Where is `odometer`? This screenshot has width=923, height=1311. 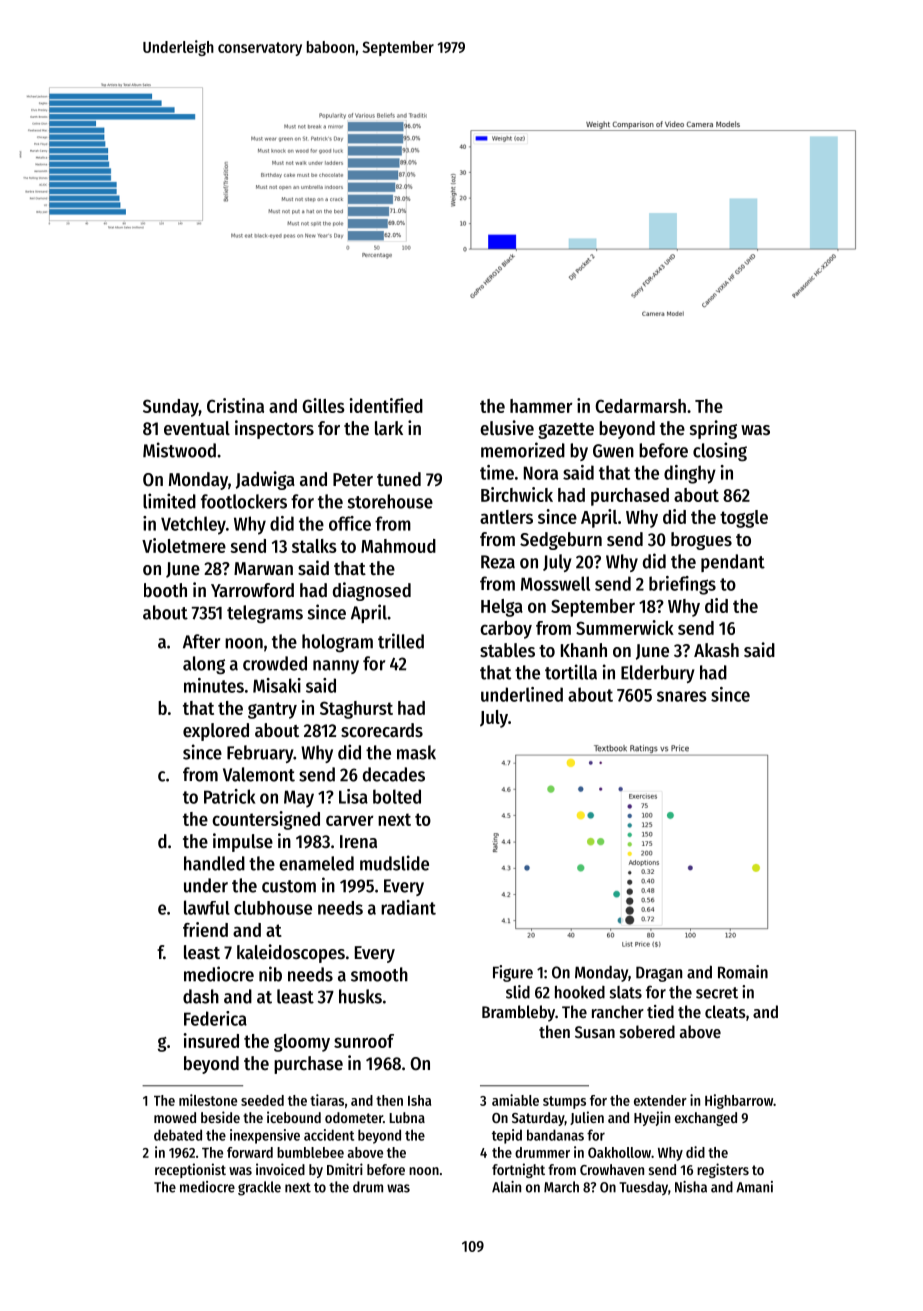
odometer is located at coordinates (354, 1117).
